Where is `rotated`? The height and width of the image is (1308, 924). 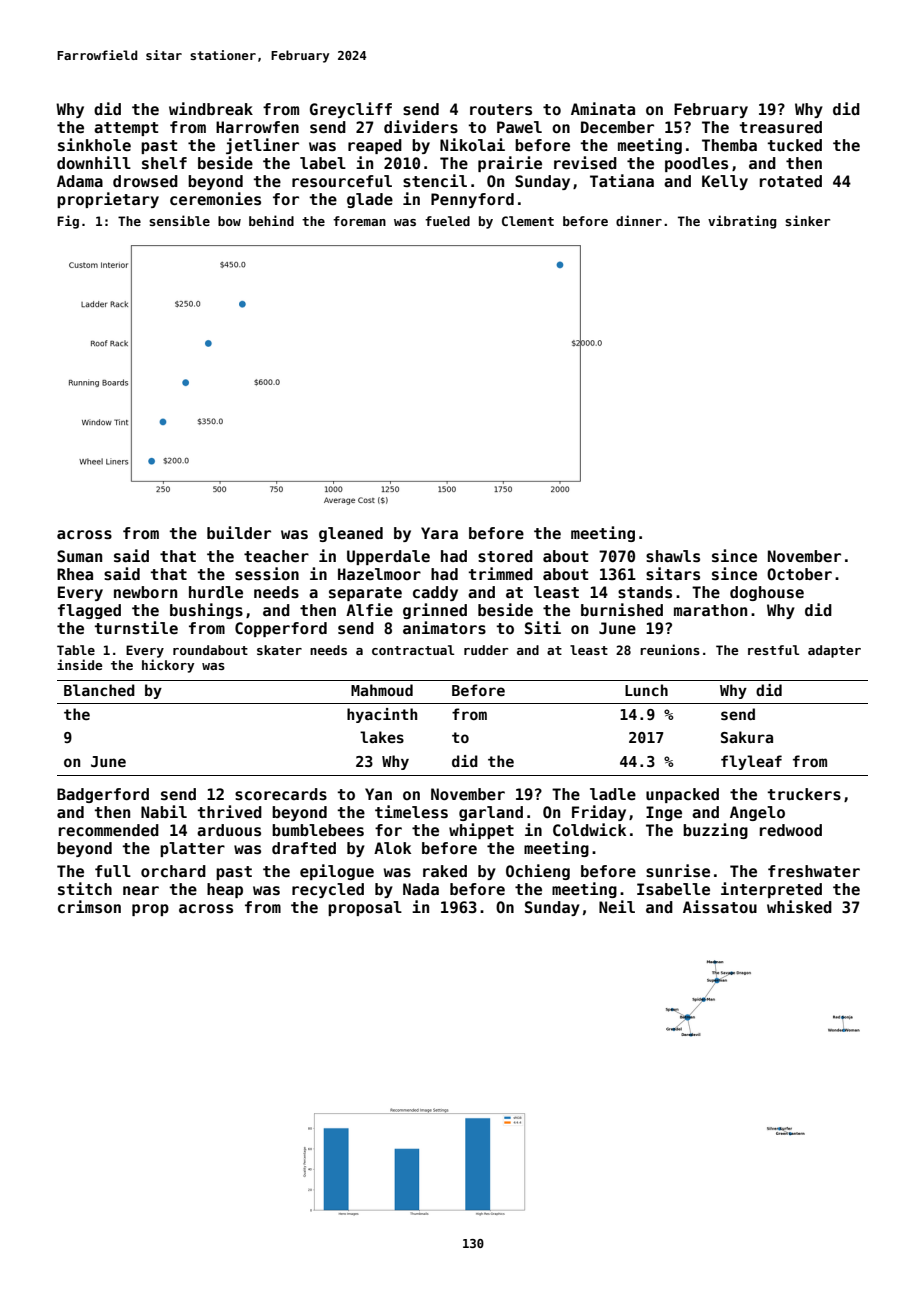 rotated is located at coordinates (791, 181).
